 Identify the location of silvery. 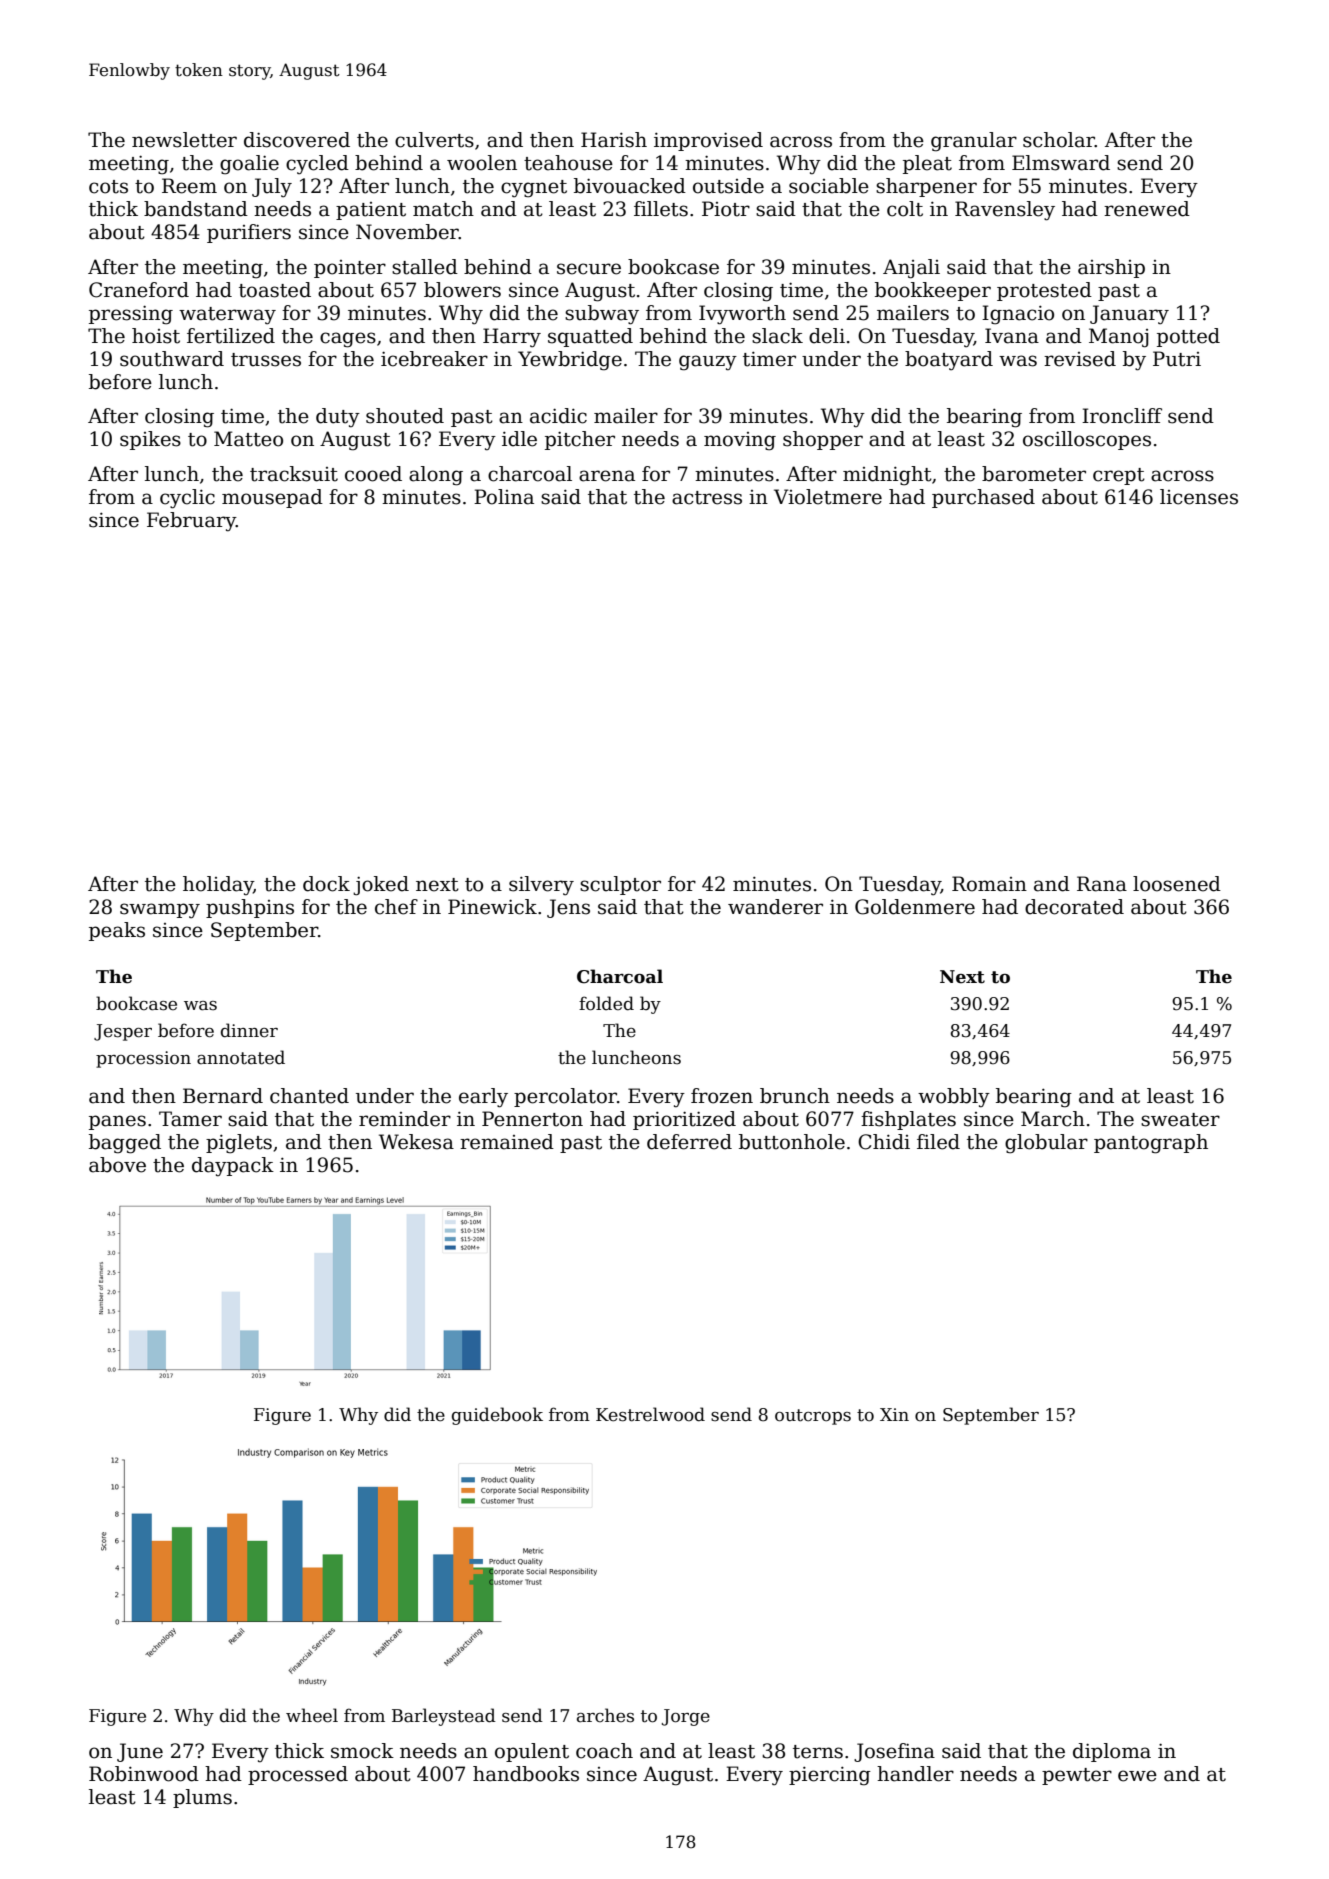
(541, 886).
